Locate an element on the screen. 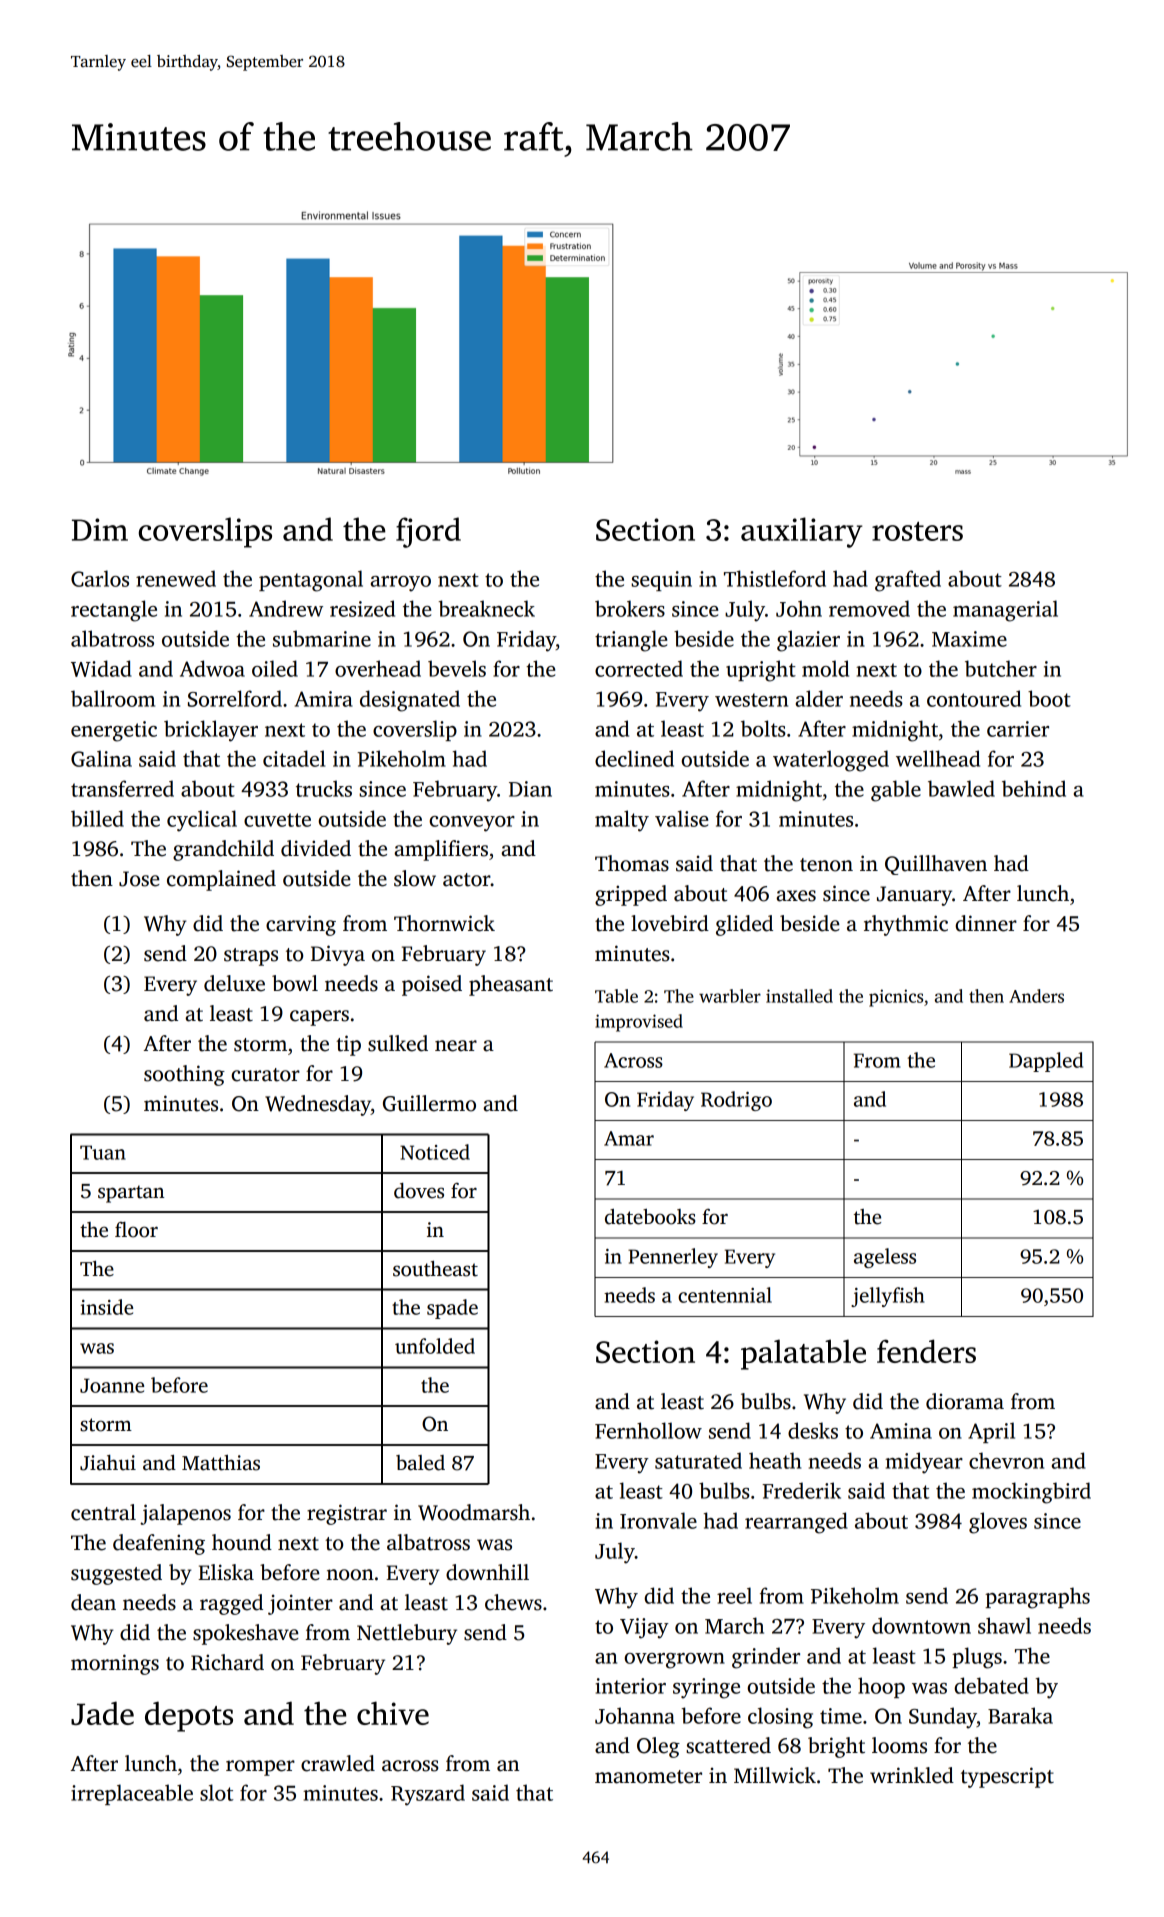 The width and height of the screenshot is (1164, 1917). gloves is located at coordinates (998, 1523).
